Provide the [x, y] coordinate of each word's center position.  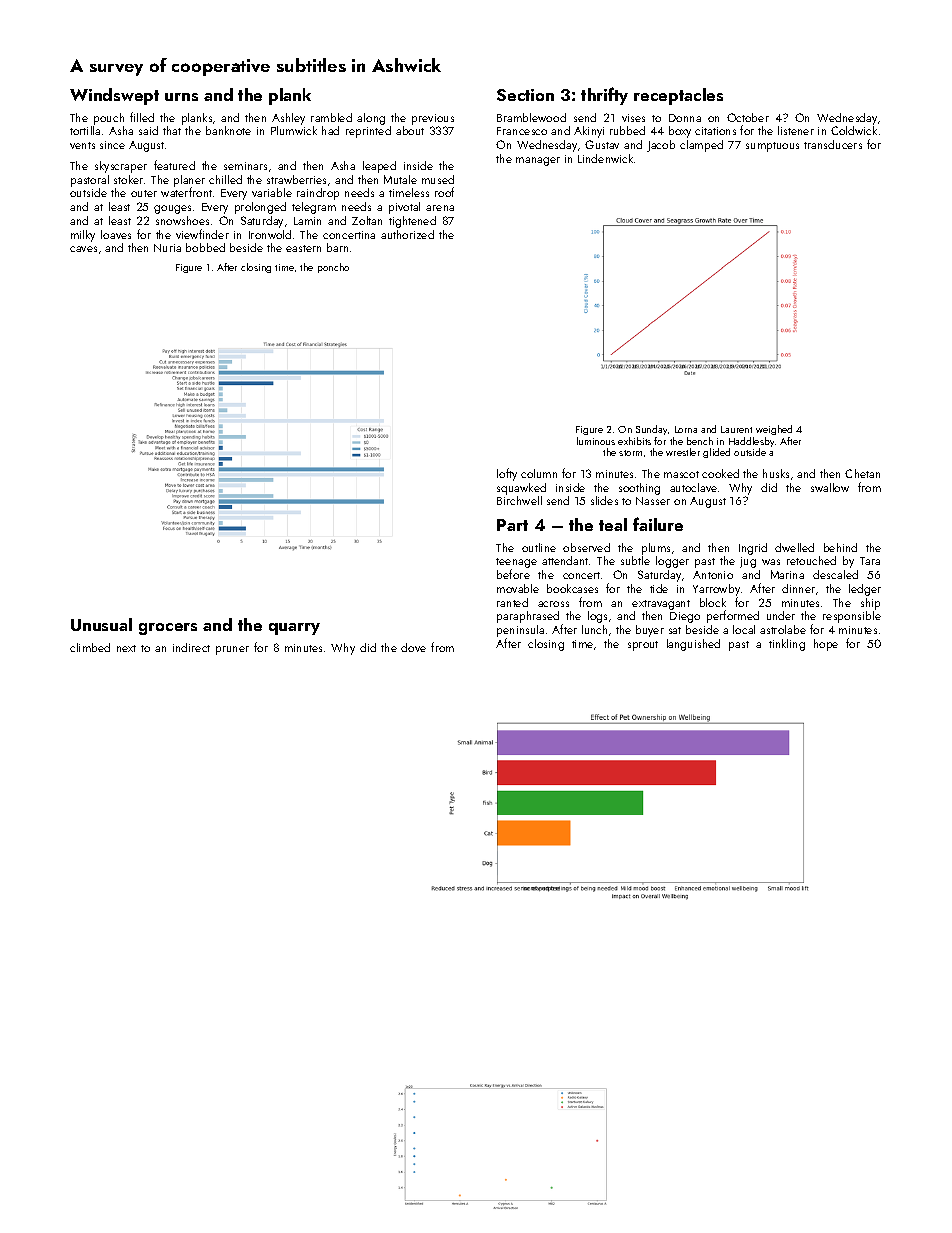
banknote [228, 130]
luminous [596, 441]
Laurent [736, 429]
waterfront [186, 192]
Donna [685, 118]
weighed [774, 430]
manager [538, 161]
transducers [833, 144]
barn [337, 247]
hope [826, 645]
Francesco [522, 131]
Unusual [101, 624]
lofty [507, 474]
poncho [333, 268]
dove [413, 647]
